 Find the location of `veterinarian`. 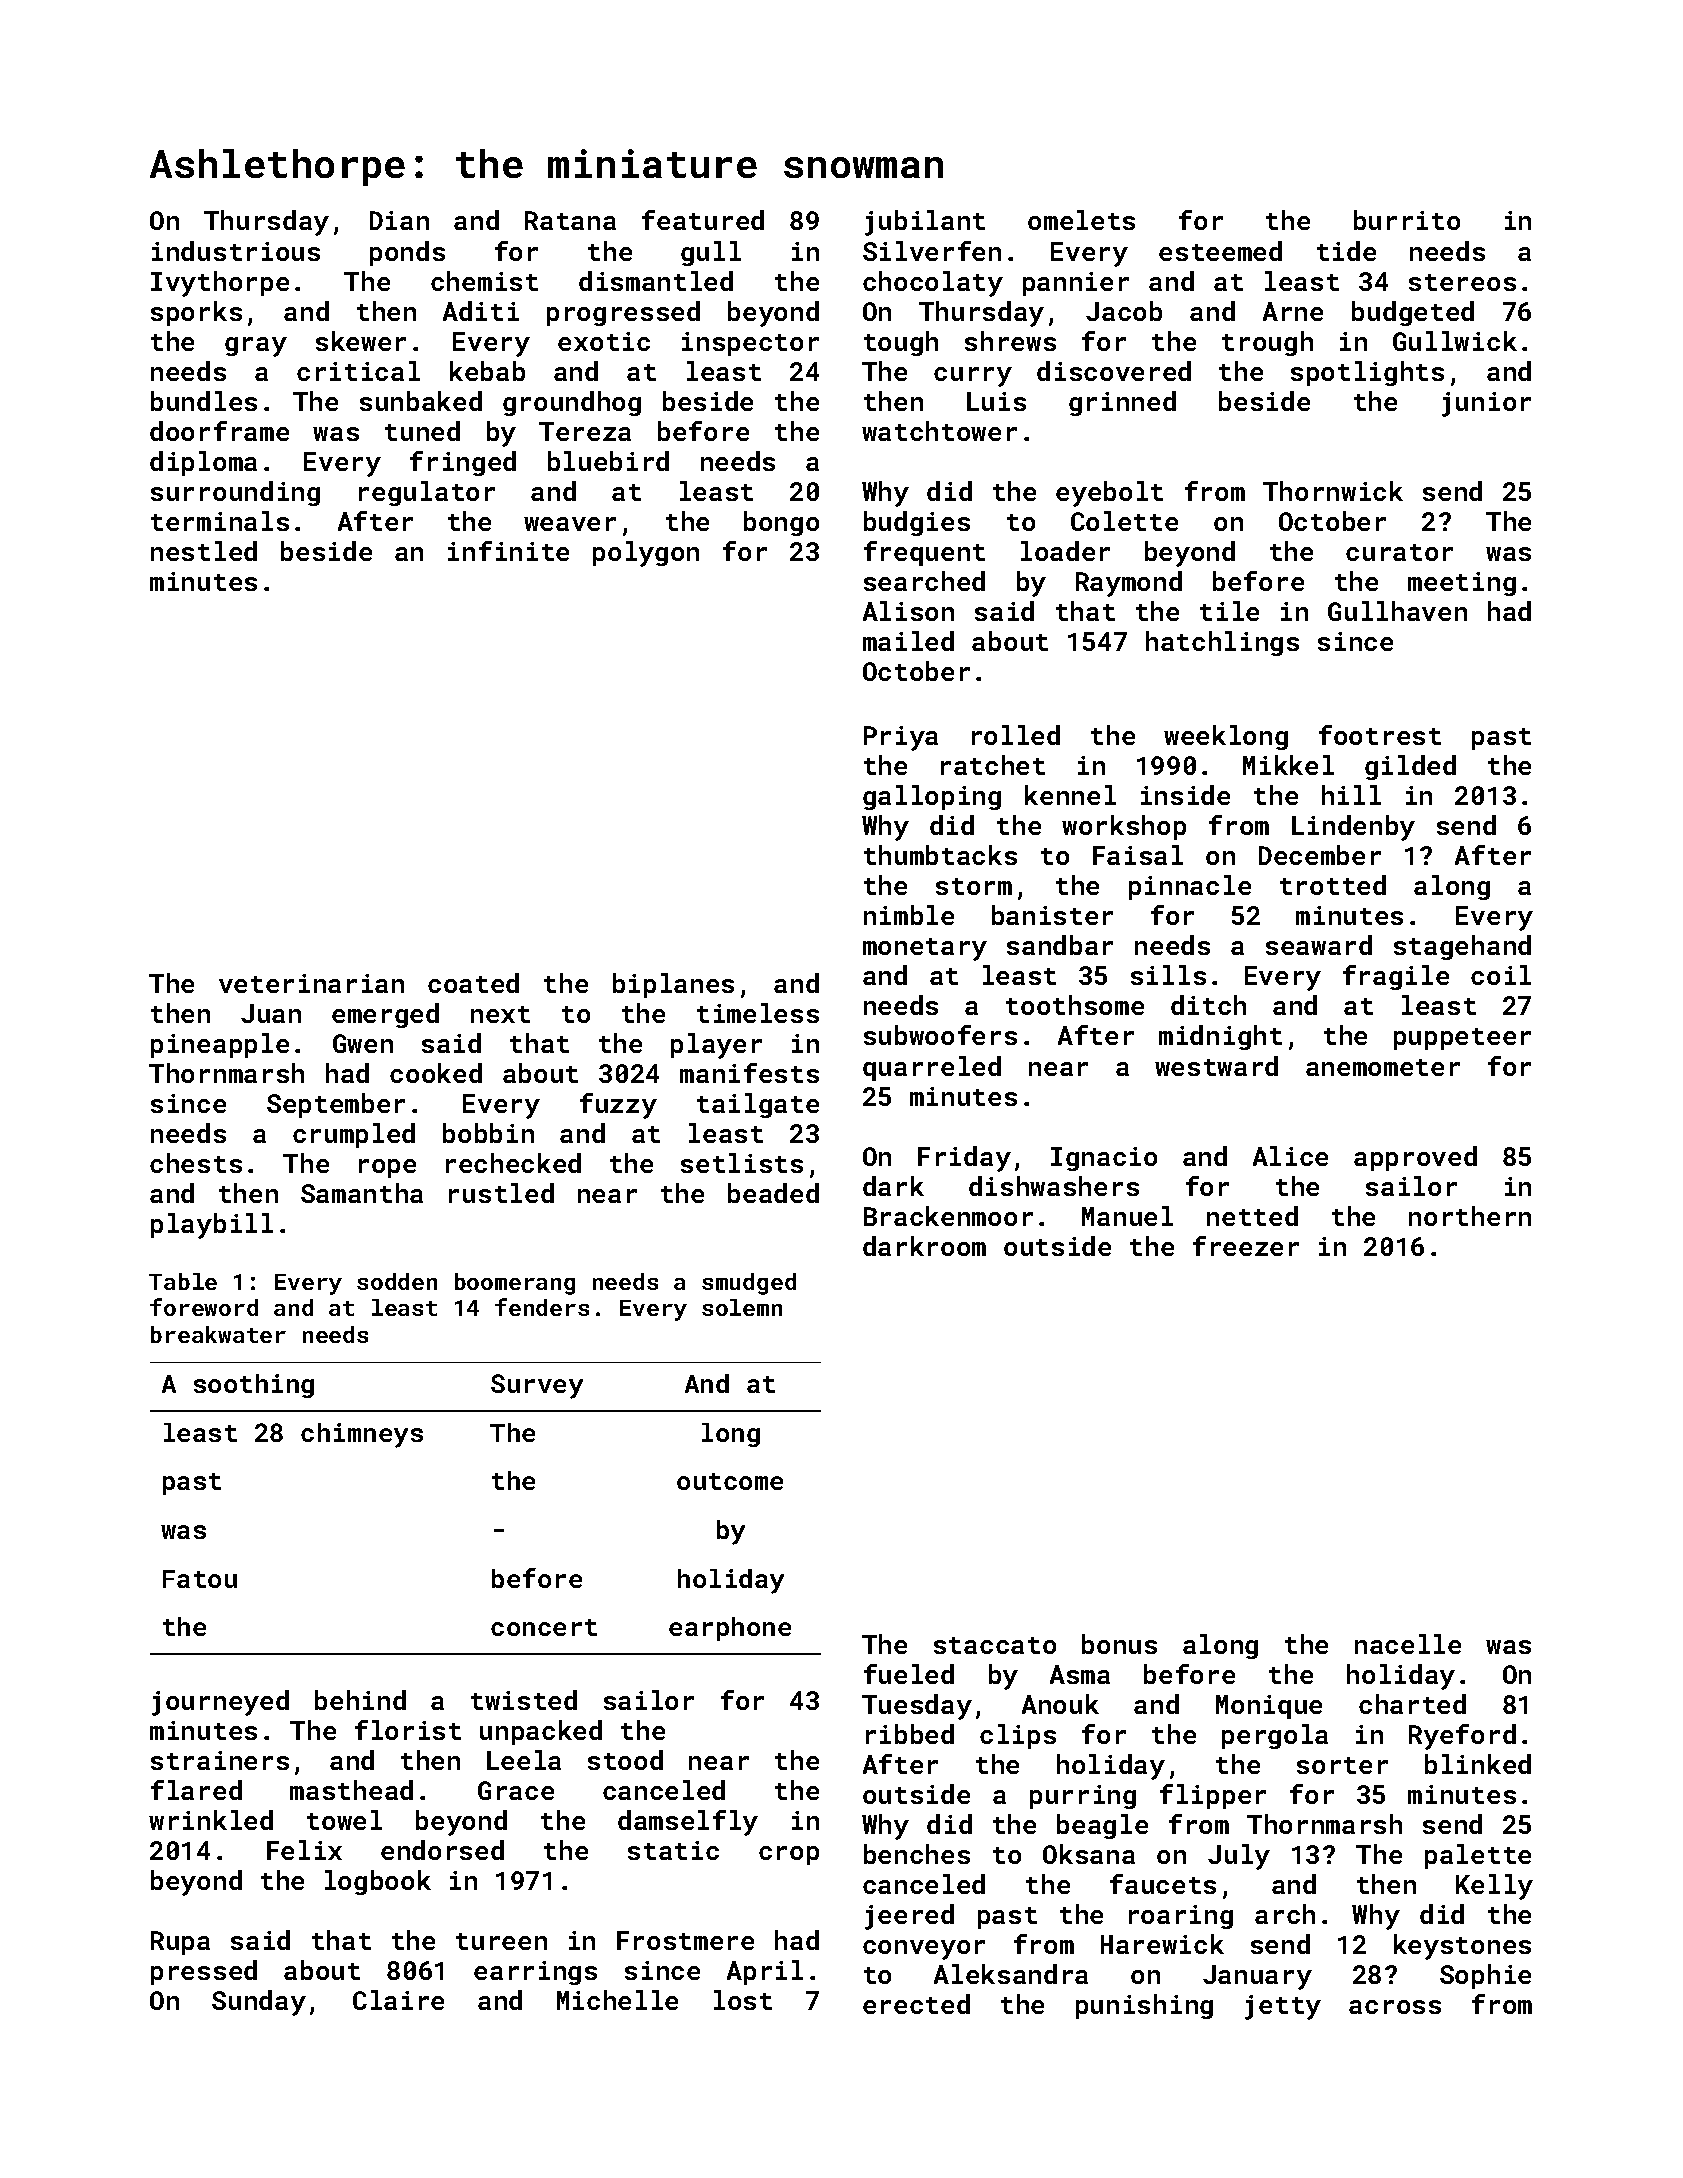

veterinarian is located at coordinates (311, 983).
